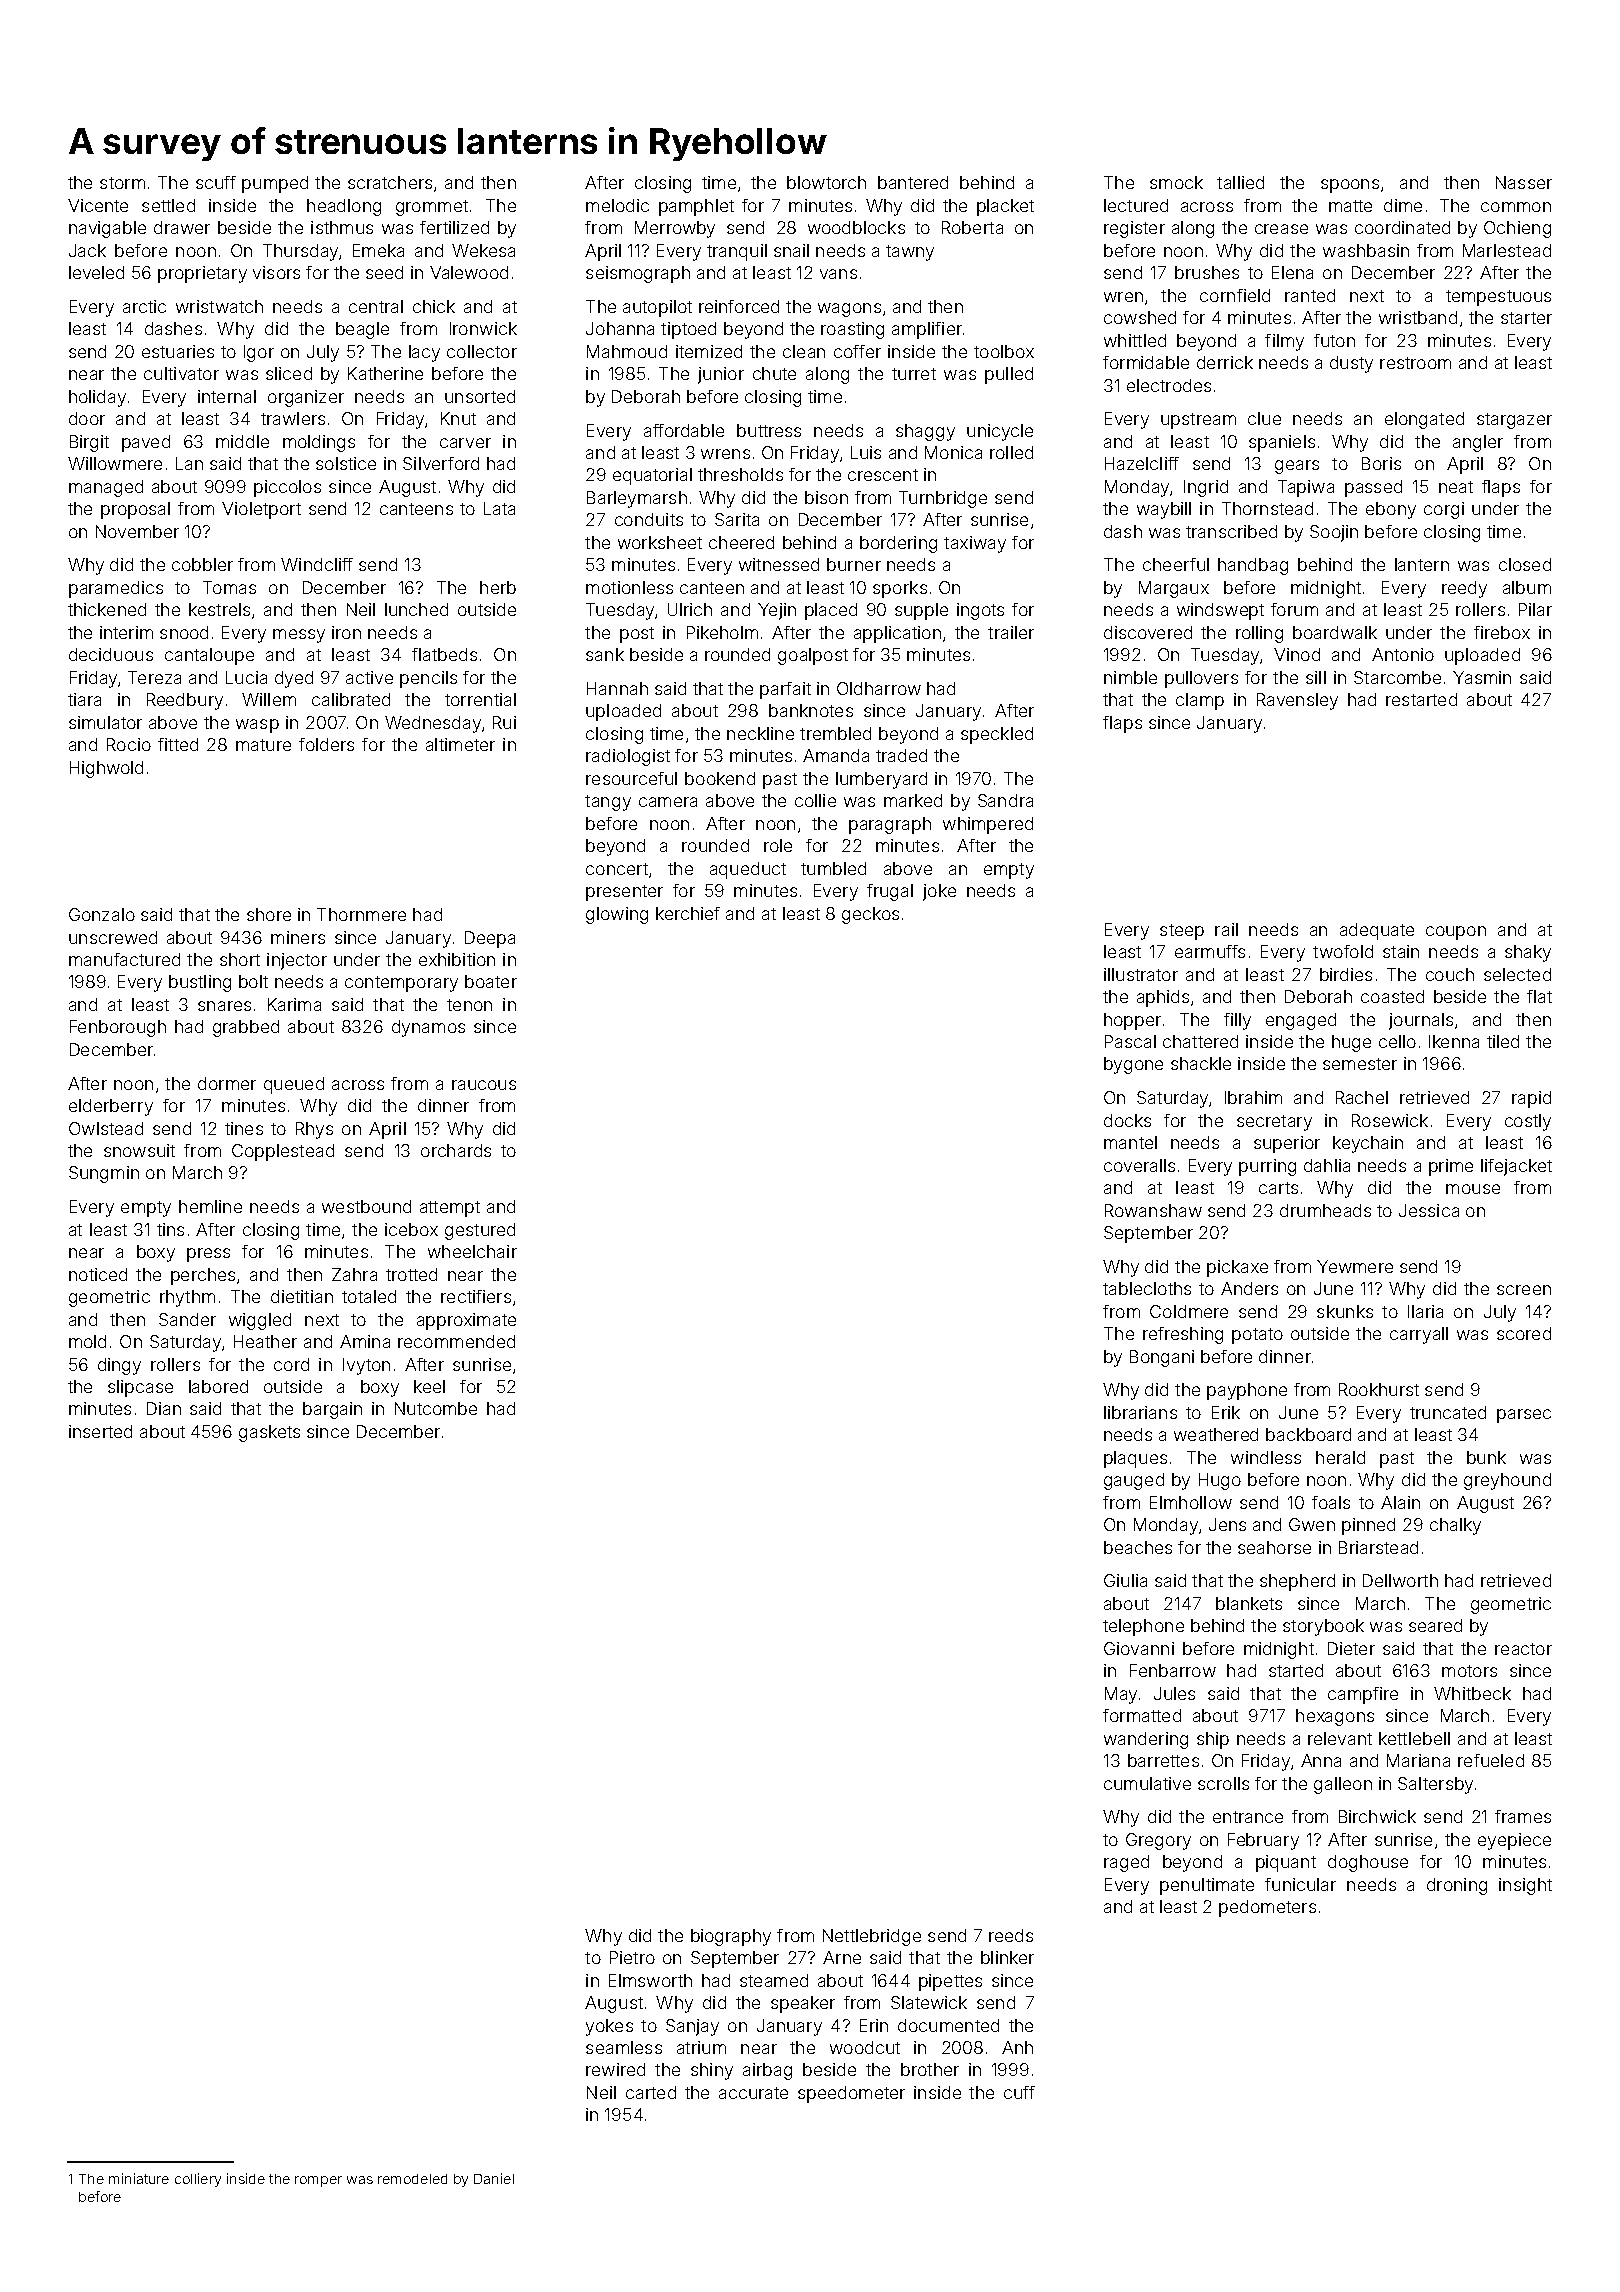  What do you see at coordinates (184, 632) in the screenshot?
I see `snood` at bounding box center [184, 632].
